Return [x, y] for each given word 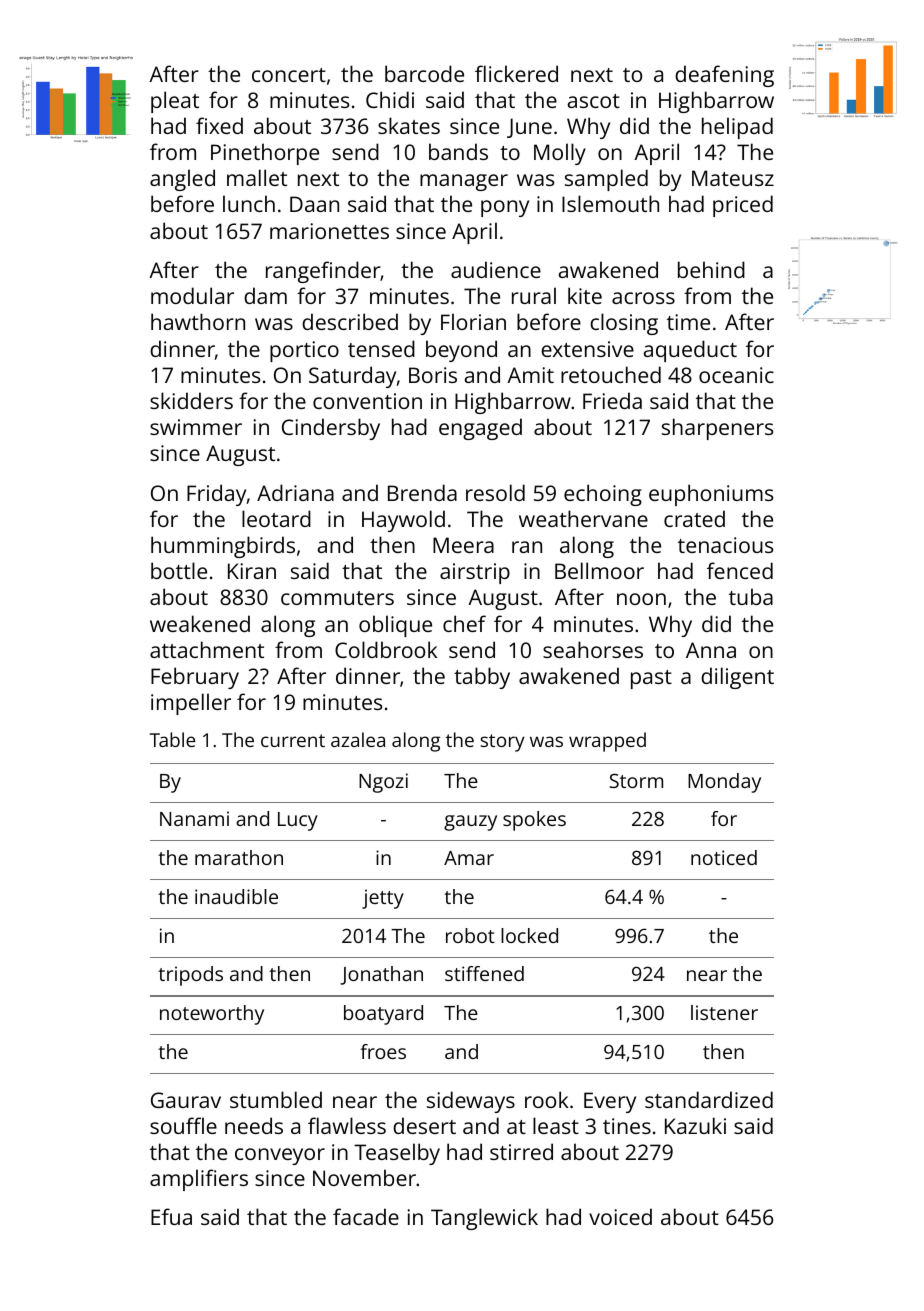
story [503, 743]
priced [743, 206]
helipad [737, 128]
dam [265, 295]
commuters [337, 598]
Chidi [390, 99]
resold [495, 492]
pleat [175, 102]
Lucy [298, 821]
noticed [724, 857]
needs [254, 1125]
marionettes [329, 231]
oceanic [736, 375]
